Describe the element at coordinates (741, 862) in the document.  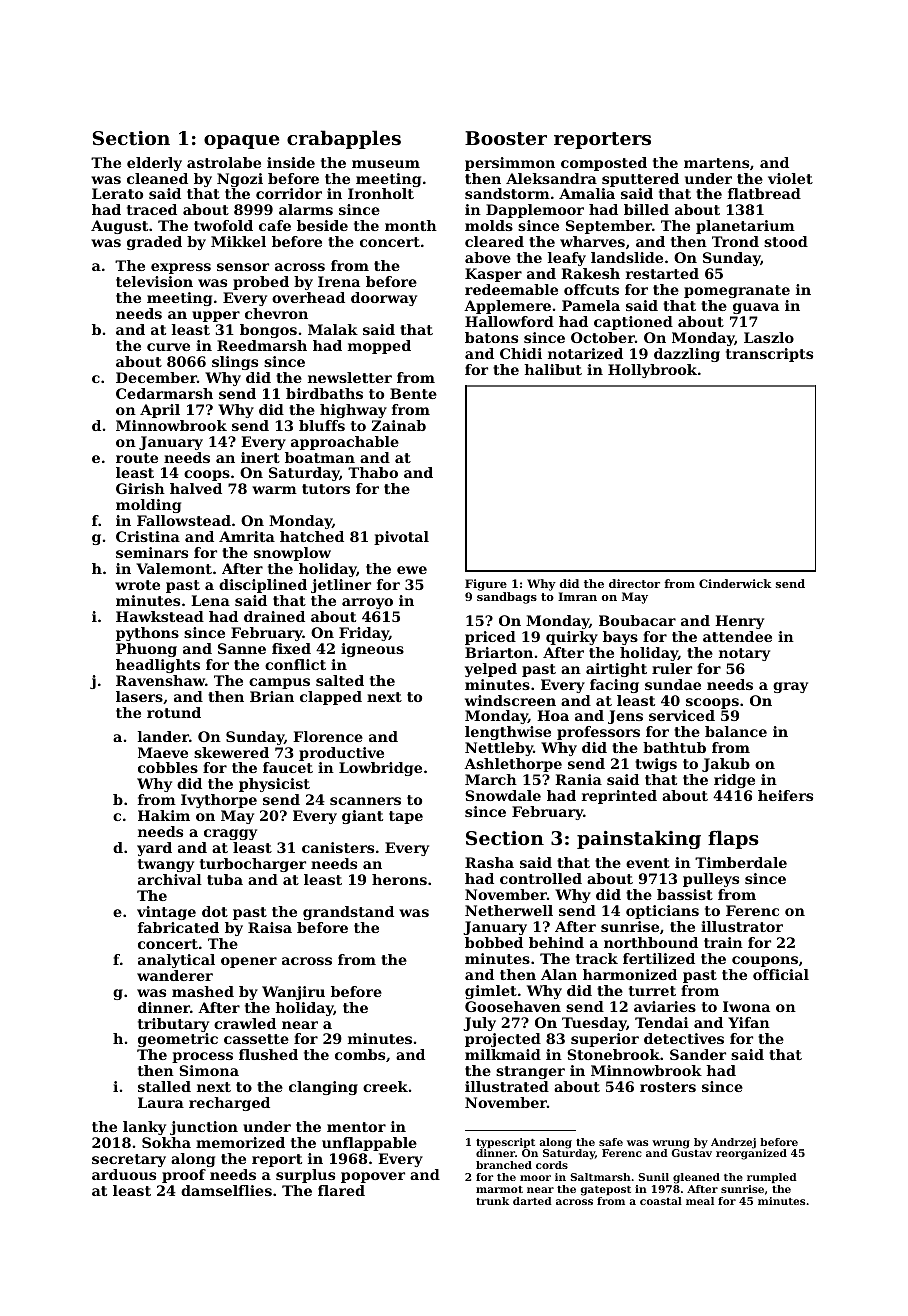
I see `Timberdale` at that location.
